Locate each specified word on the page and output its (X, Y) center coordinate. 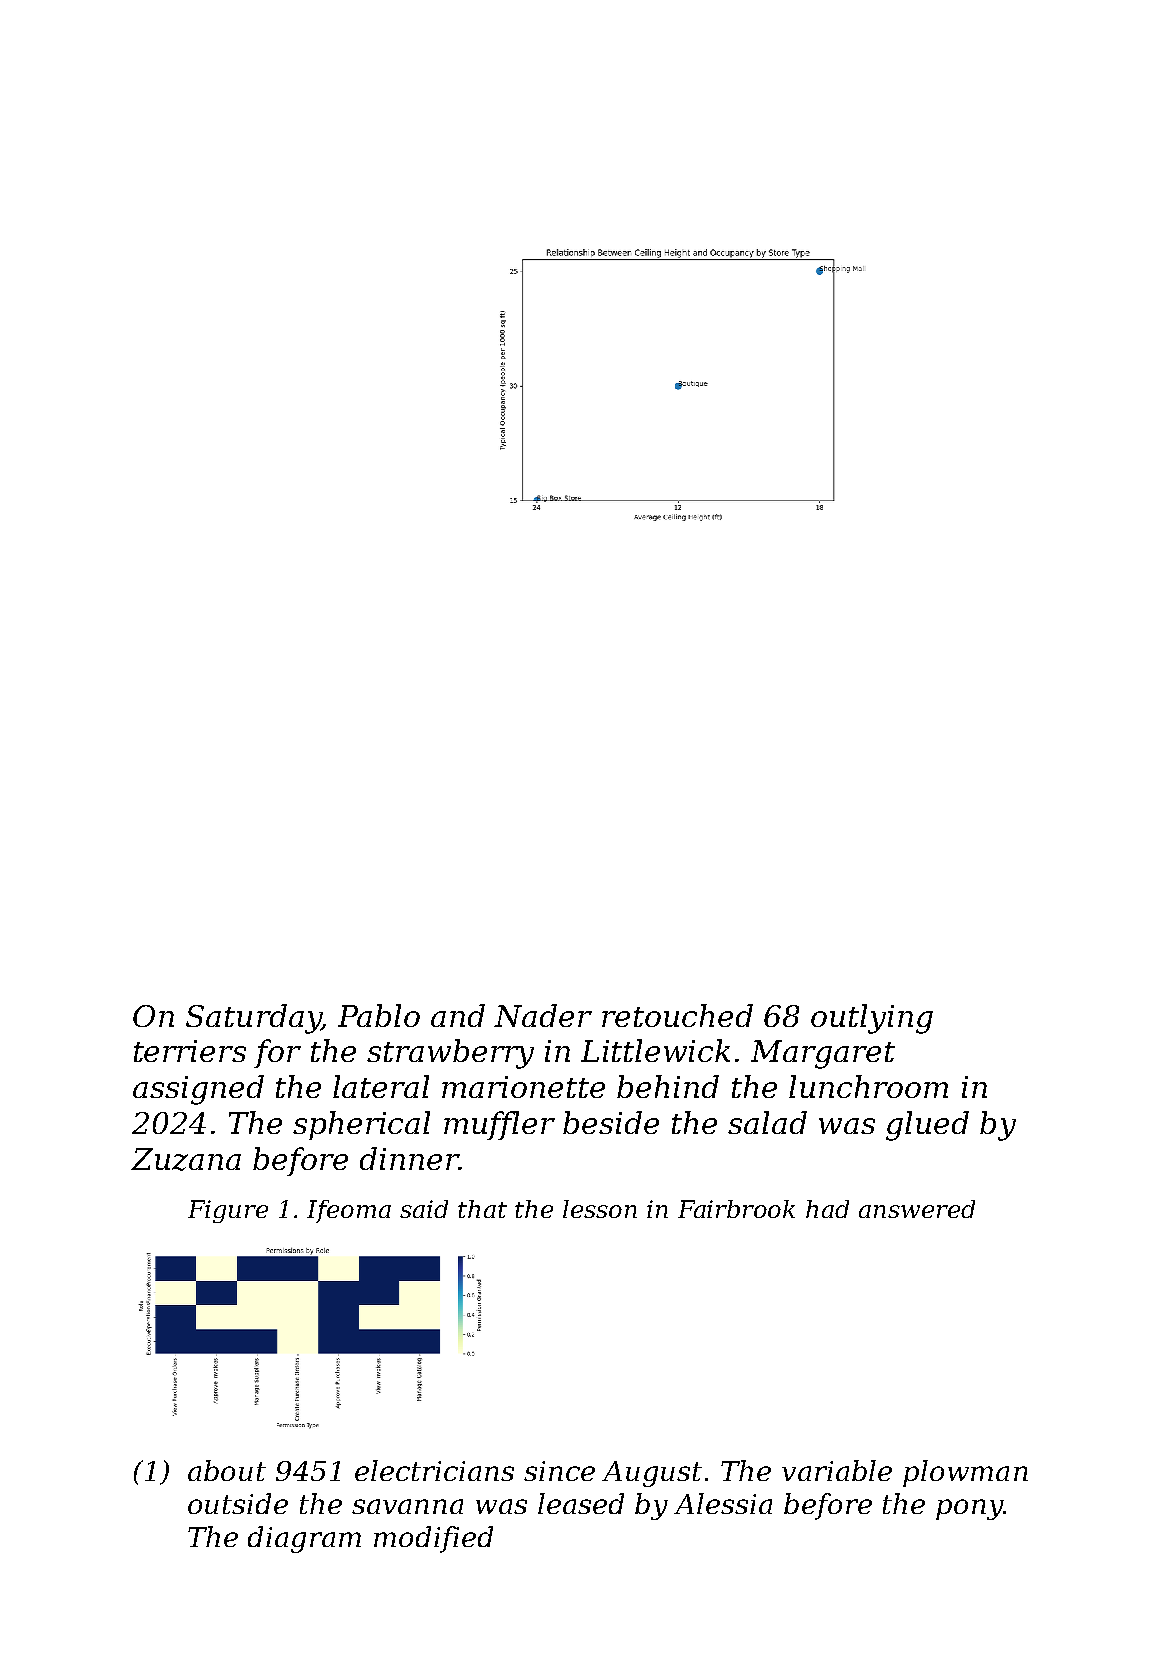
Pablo (379, 1015)
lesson (600, 1209)
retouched (677, 1015)
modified (433, 1539)
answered (917, 1209)
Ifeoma (349, 1211)
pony (969, 1509)
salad (767, 1122)
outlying (872, 1019)
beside (611, 1122)
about (227, 1470)
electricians (434, 1470)
